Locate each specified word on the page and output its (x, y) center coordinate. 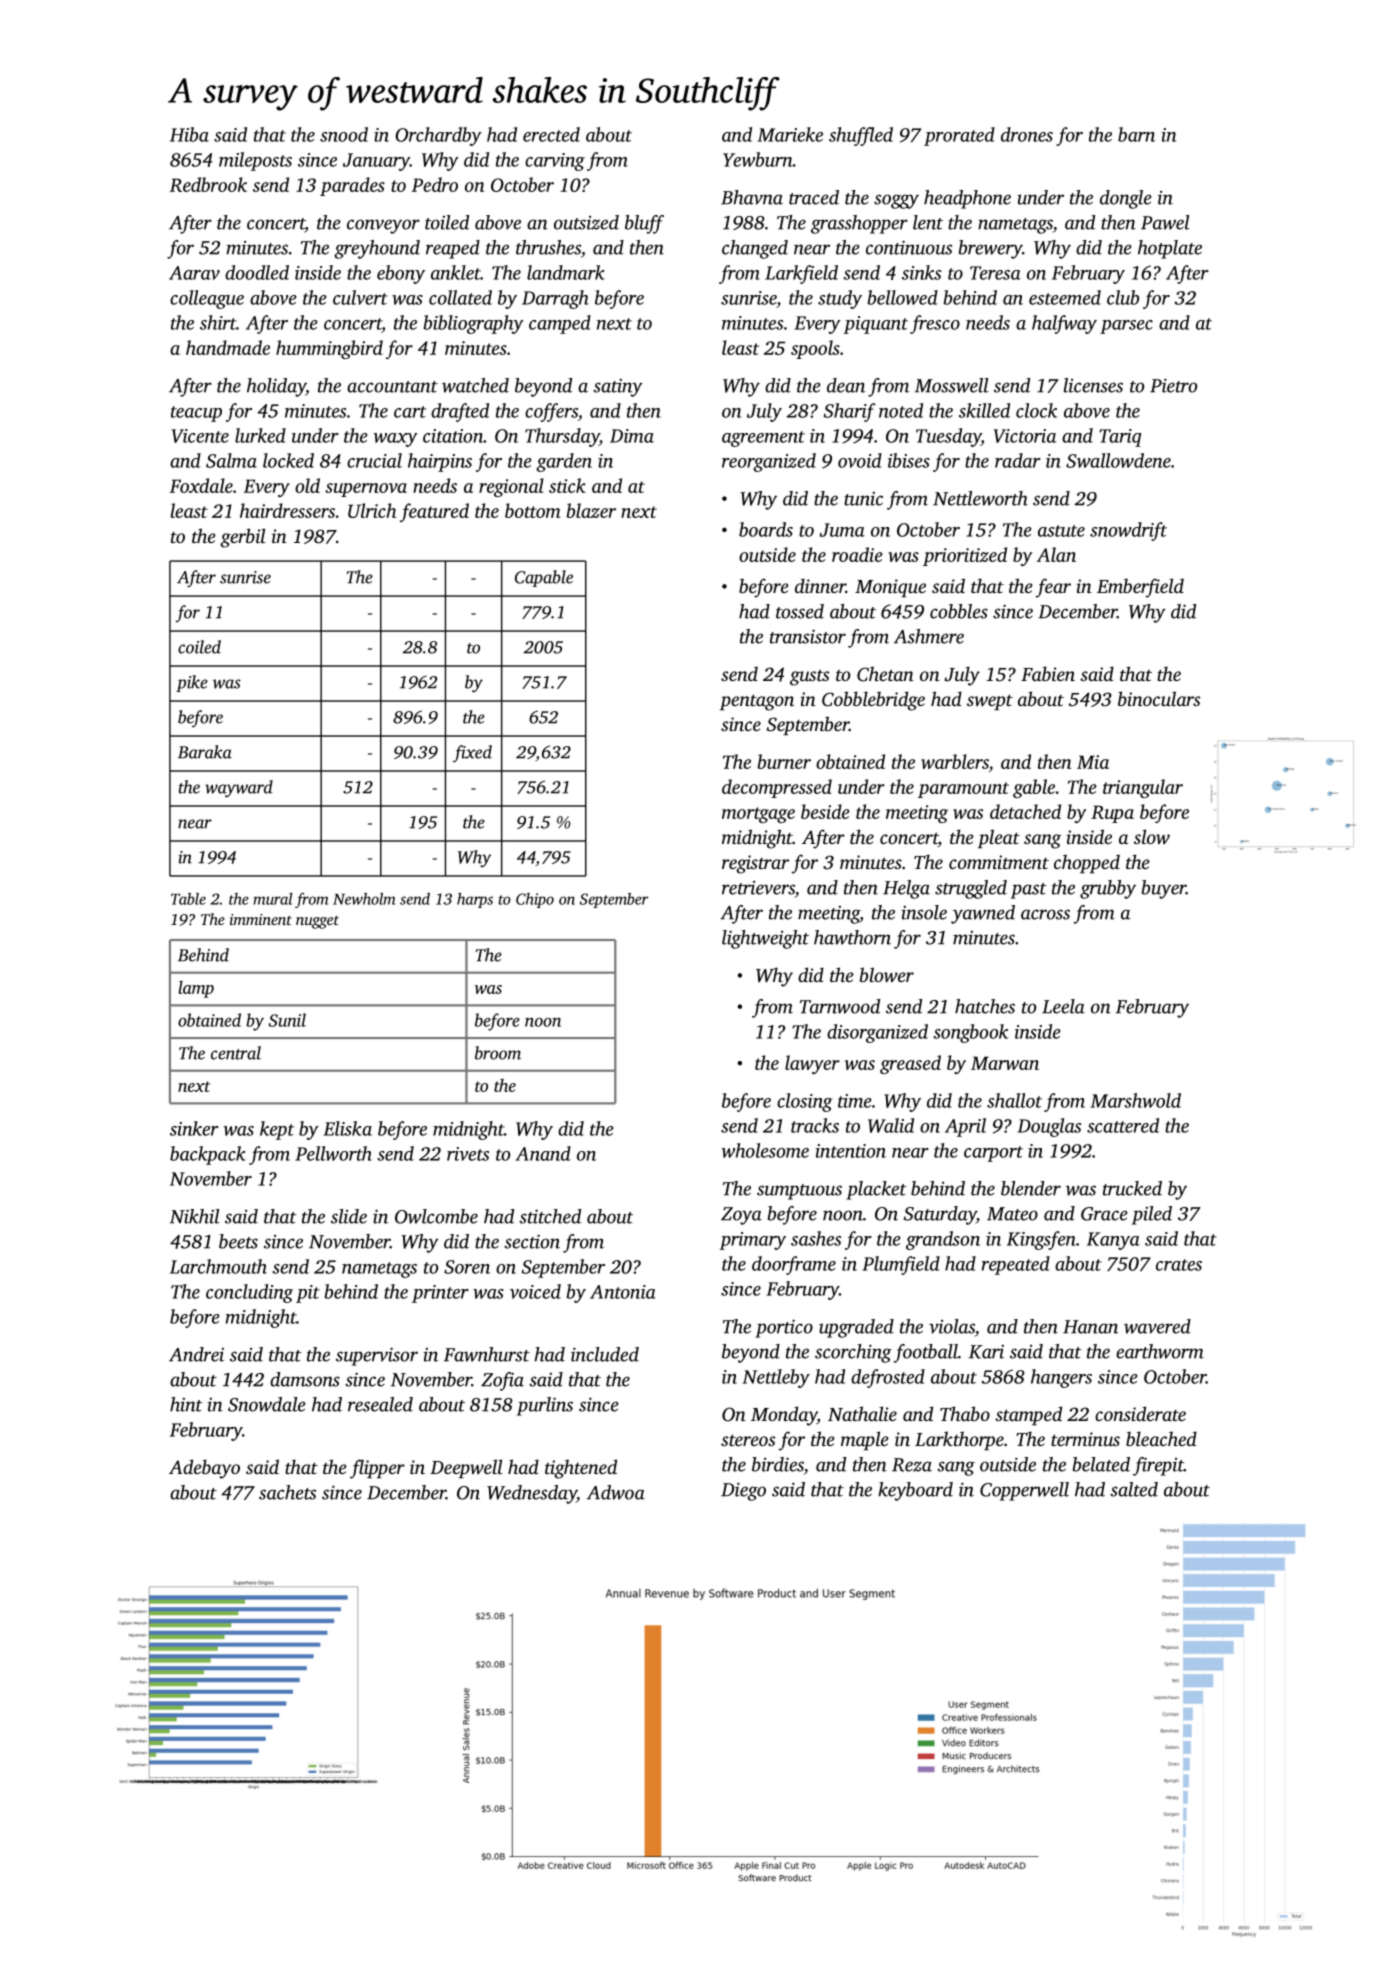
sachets (287, 1492)
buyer (1164, 889)
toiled (447, 222)
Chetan (885, 674)
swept (990, 702)
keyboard (915, 1491)
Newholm (364, 899)
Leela (1063, 1006)
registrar (755, 864)
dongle (1126, 199)
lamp (196, 989)
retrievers (758, 888)
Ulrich (372, 510)
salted (1134, 1489)
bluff (644, 224)
